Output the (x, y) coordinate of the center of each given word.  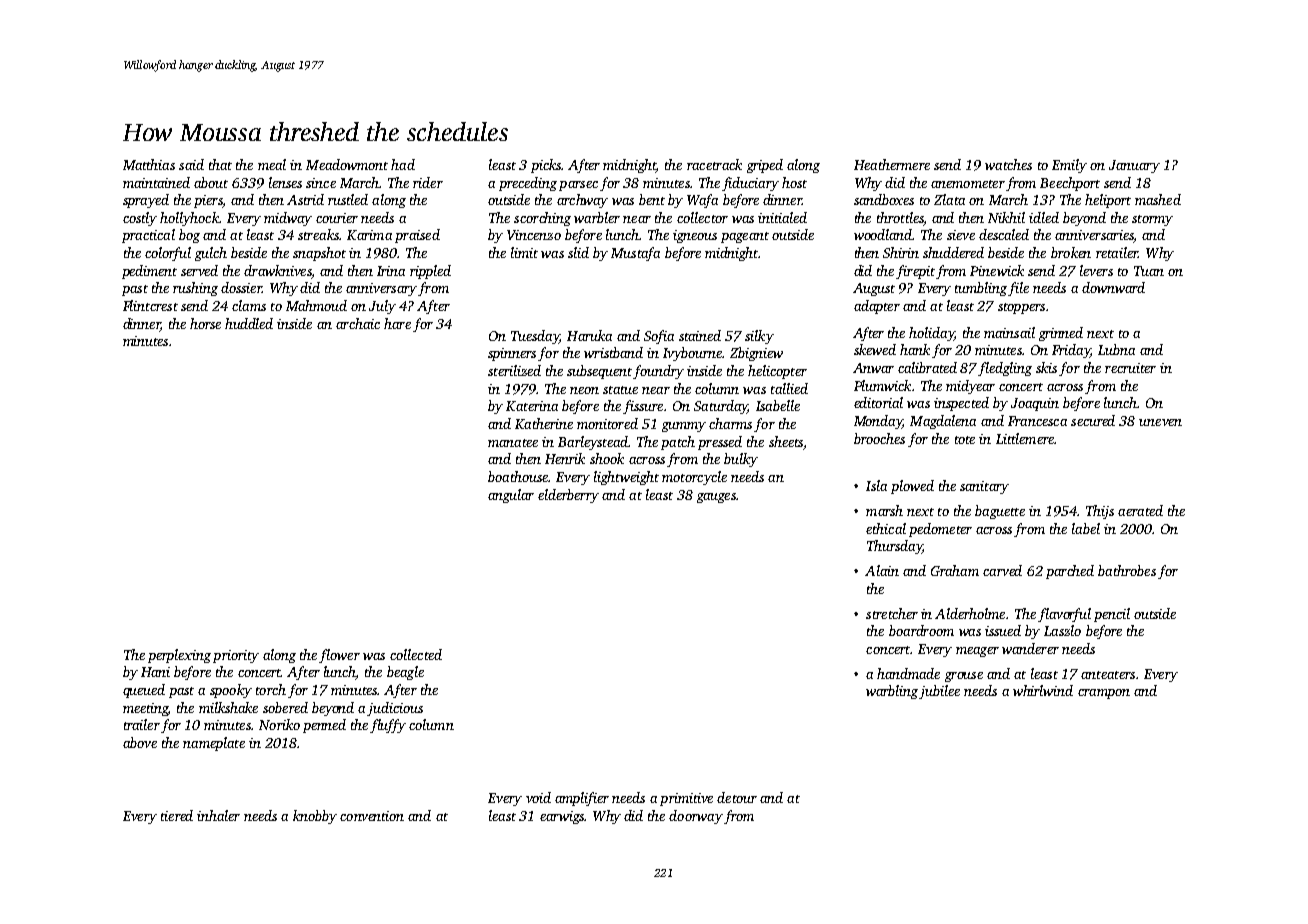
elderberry (568, 496)
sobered (285, 707)
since (321, 183)
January (1134, 166)
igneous (695, 236)
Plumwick (882, 385)
